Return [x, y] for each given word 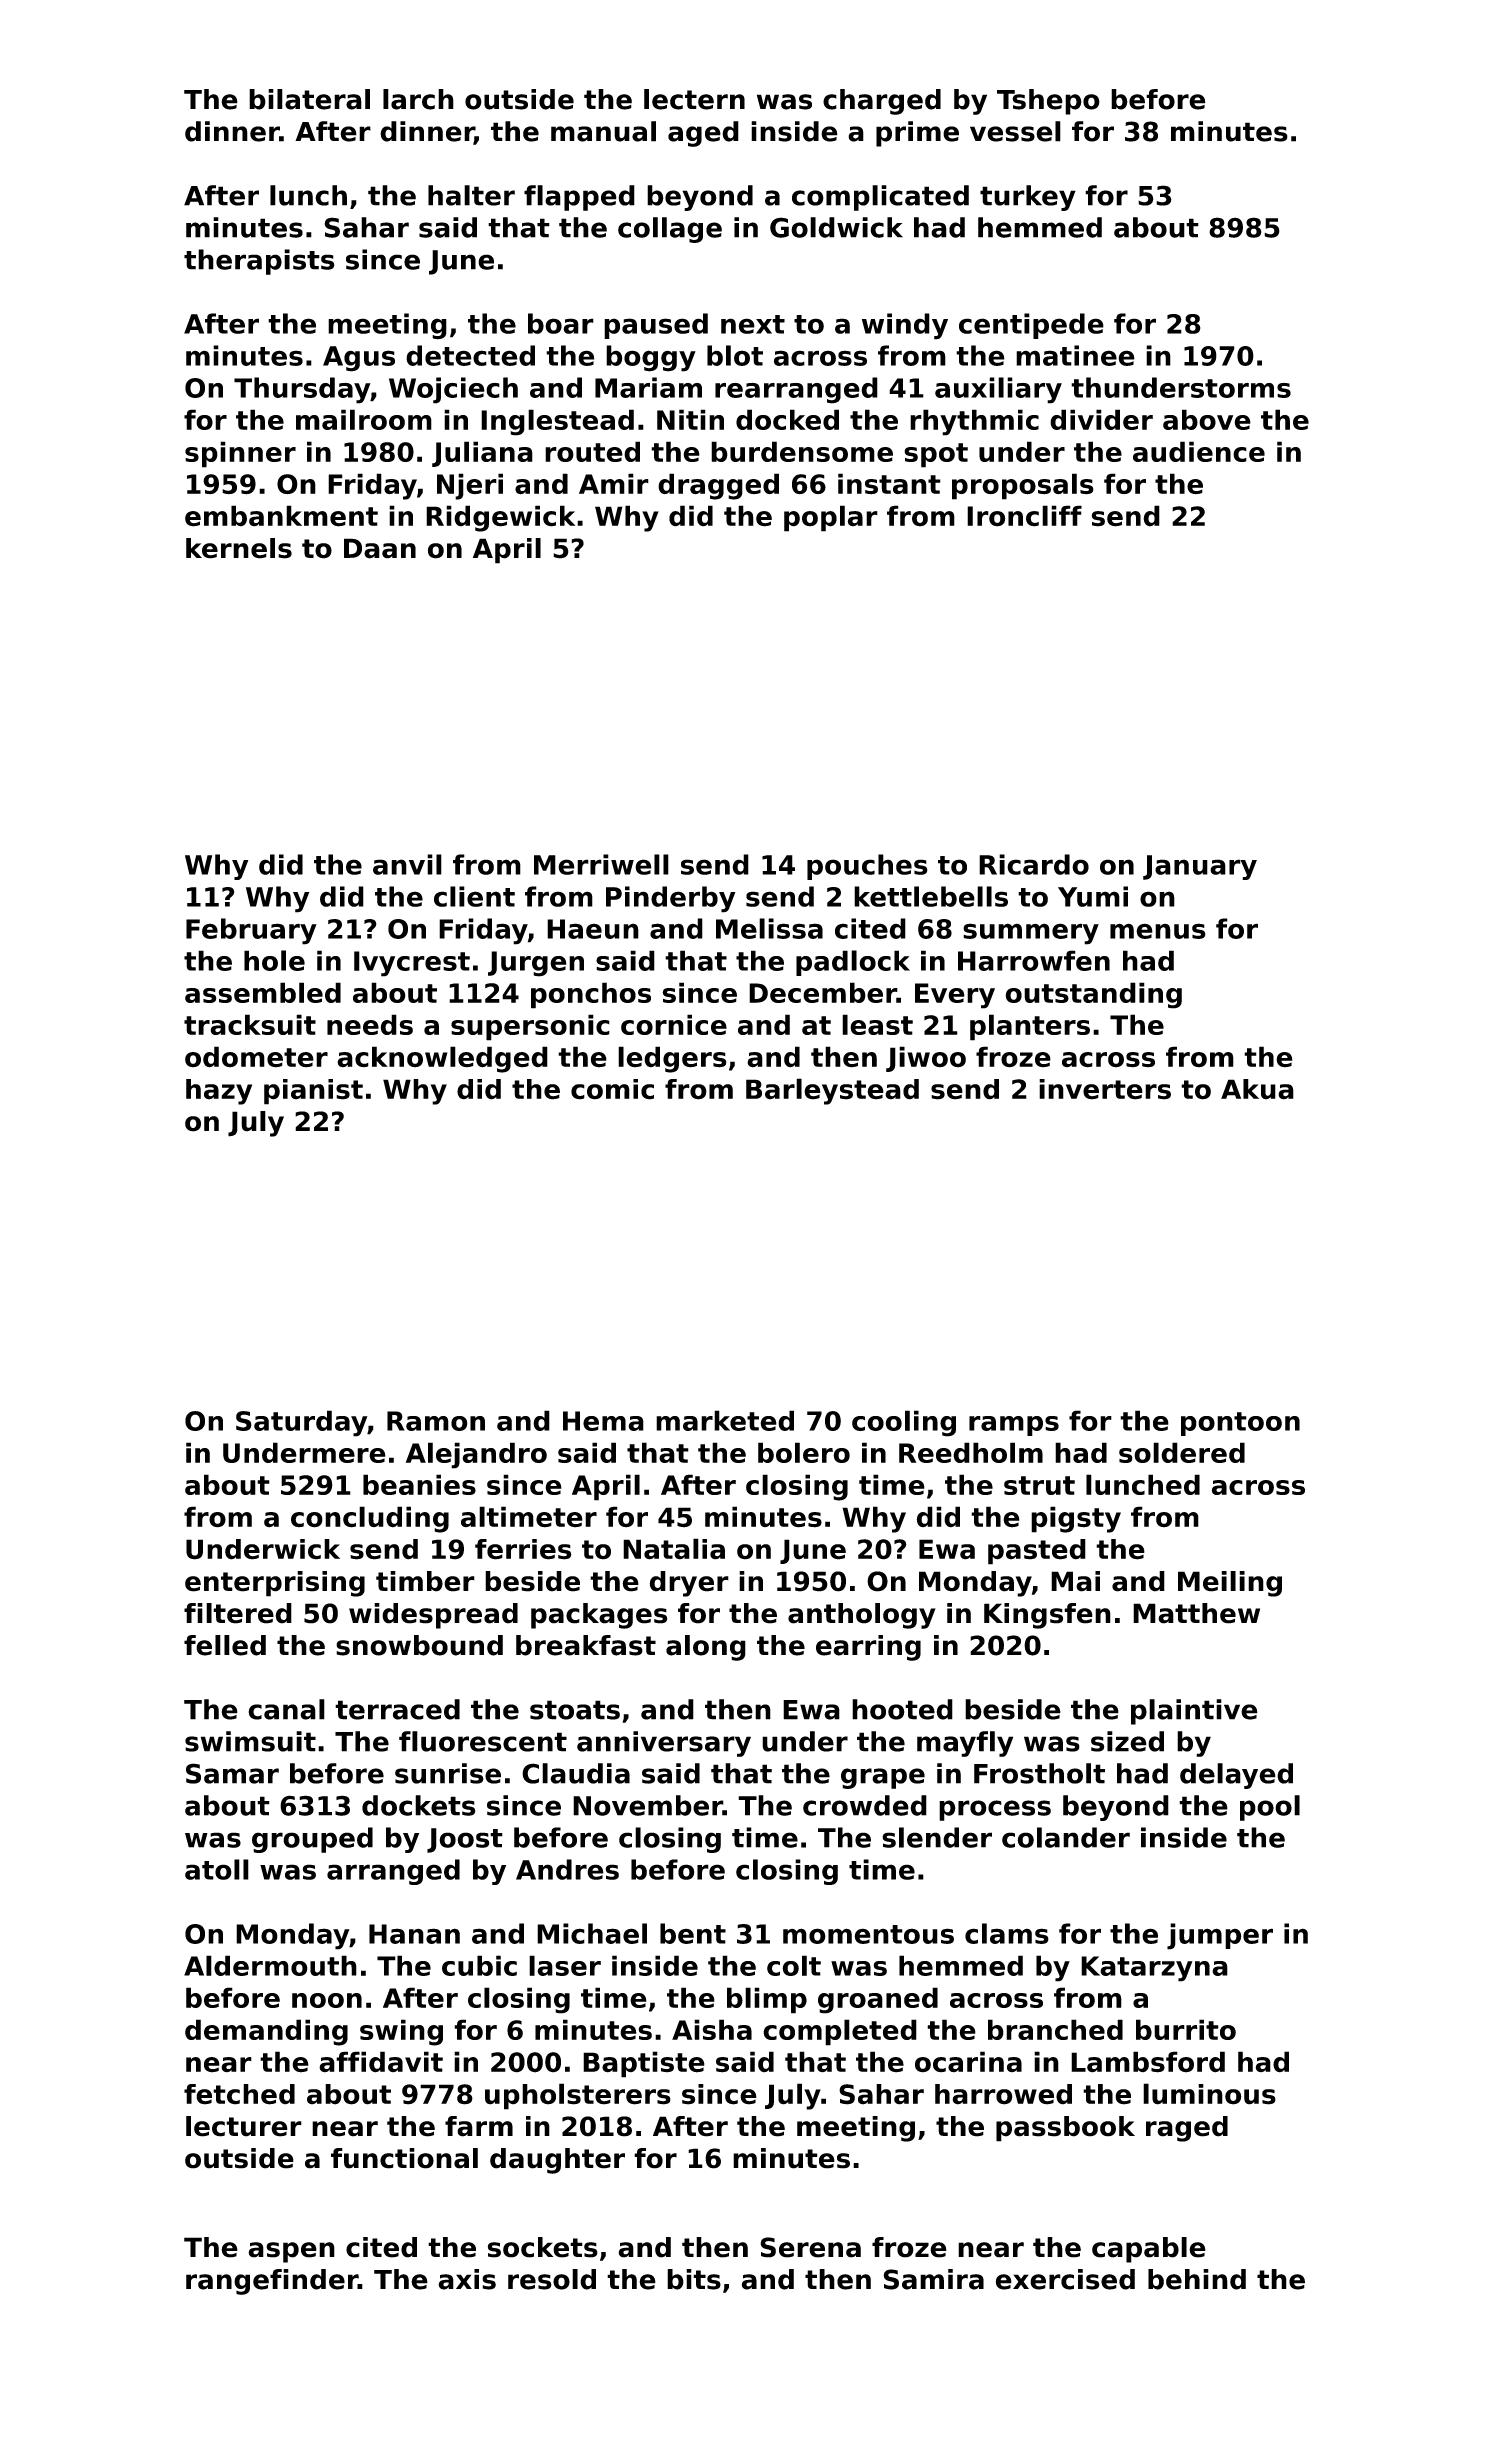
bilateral [309, 99]
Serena [810, 2247]
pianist [313, 1092]
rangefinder [272, 2282]
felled [225, 1645]
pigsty [1076, 1519]
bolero [804, 1452]
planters [1030, 1027]
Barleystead [832, 1091]
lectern [694, 99]
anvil [407, 864]
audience [1199, 451]
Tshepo [1048, 102]
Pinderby [671, 899]
